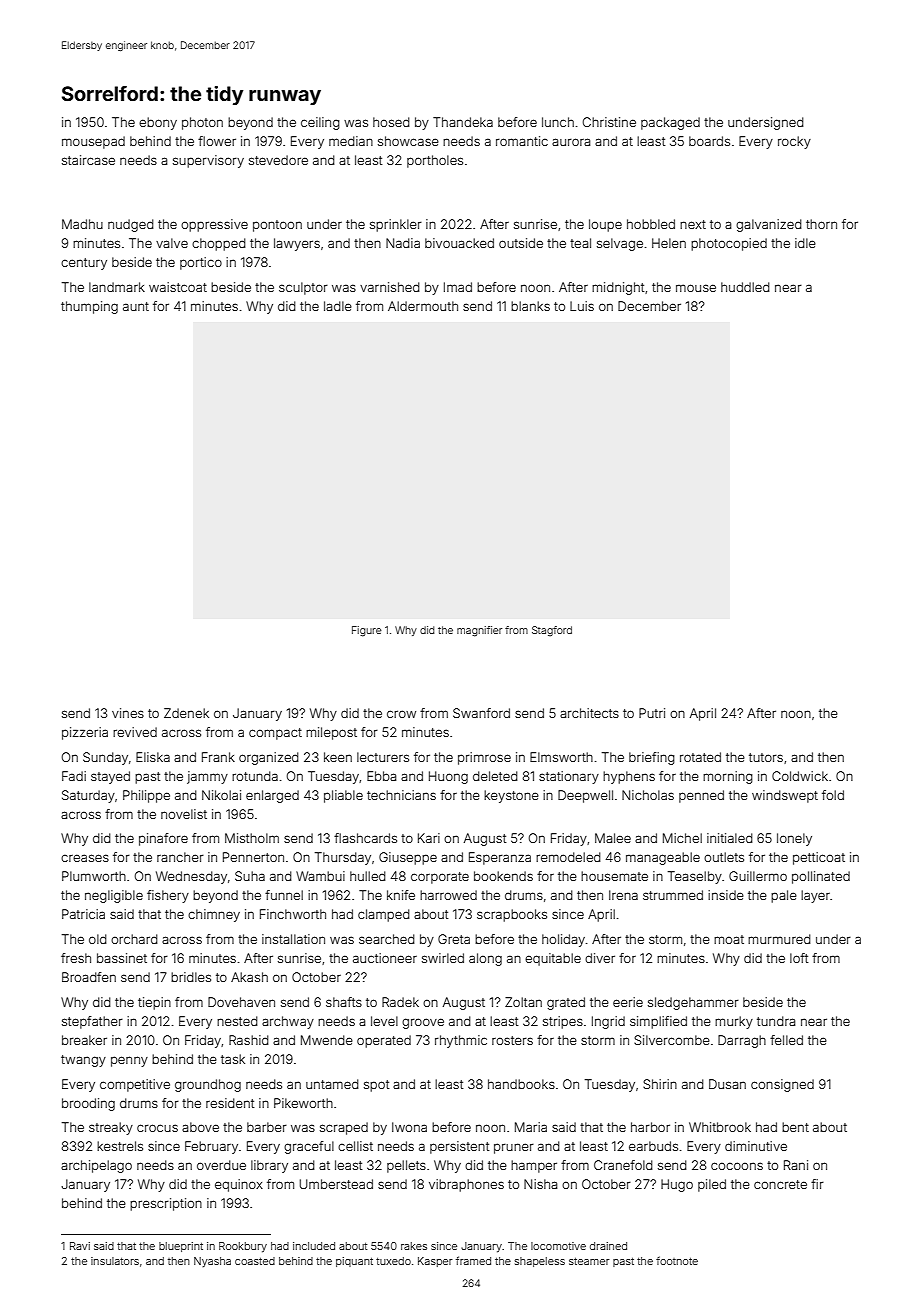 Image resolution: width=924 pixels, height=1308 pixels. Describe the element at coordinates (435, 161) in the screenshot. I see `portholes` at that location.
